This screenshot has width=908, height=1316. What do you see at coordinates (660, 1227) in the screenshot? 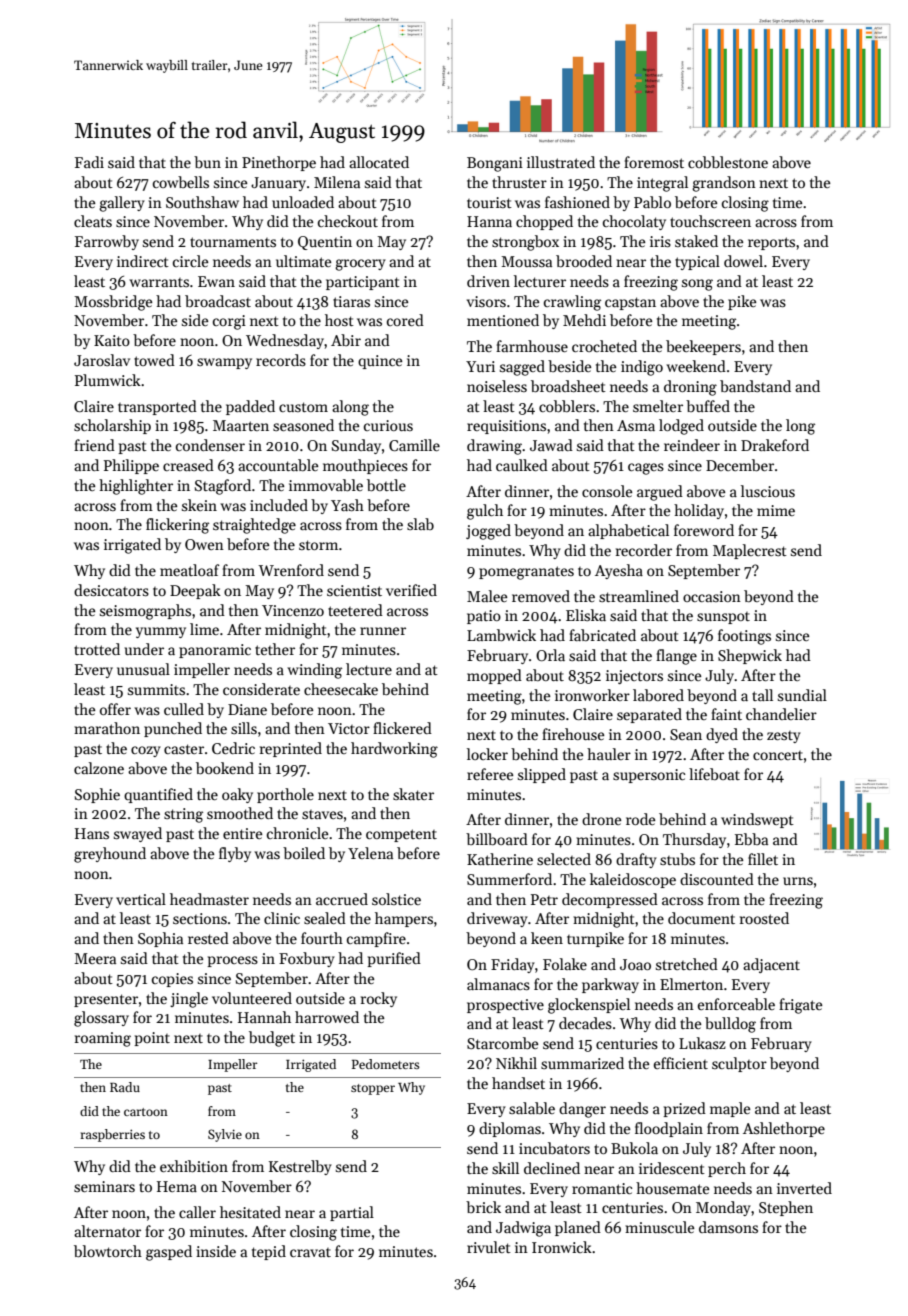
I see `minuscule` at bounding box center [660, 1227].
